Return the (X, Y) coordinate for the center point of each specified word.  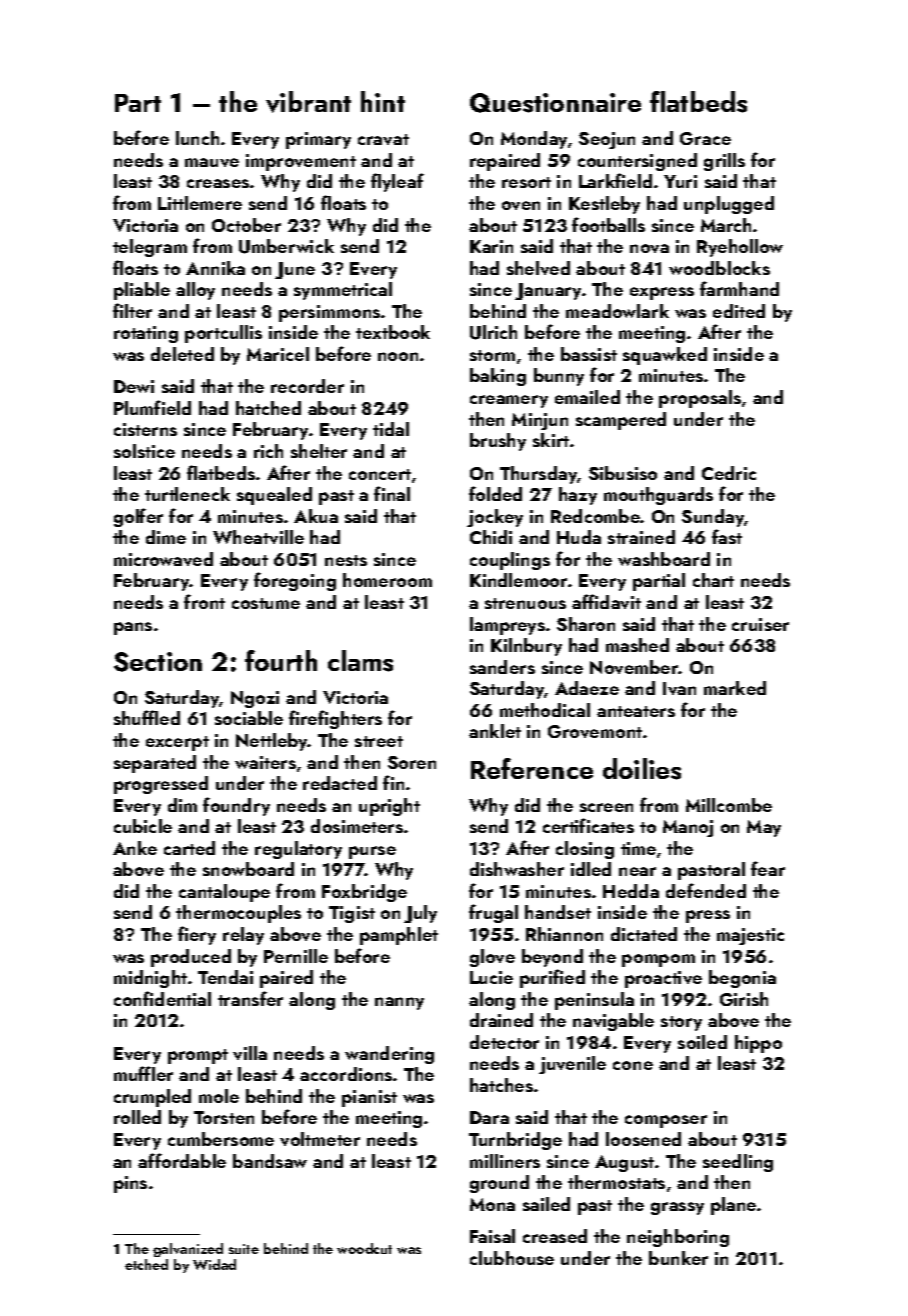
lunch (197, 138)
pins (130, 1184)
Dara (489, 1117)
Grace (705, 138)
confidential (162, 998)
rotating (146, 334)
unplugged (729, 205)
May (764, 828)
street (379, 741)
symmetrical (343, 291)
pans (133, 628)
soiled (702, 1042)
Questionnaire (555, 103)
